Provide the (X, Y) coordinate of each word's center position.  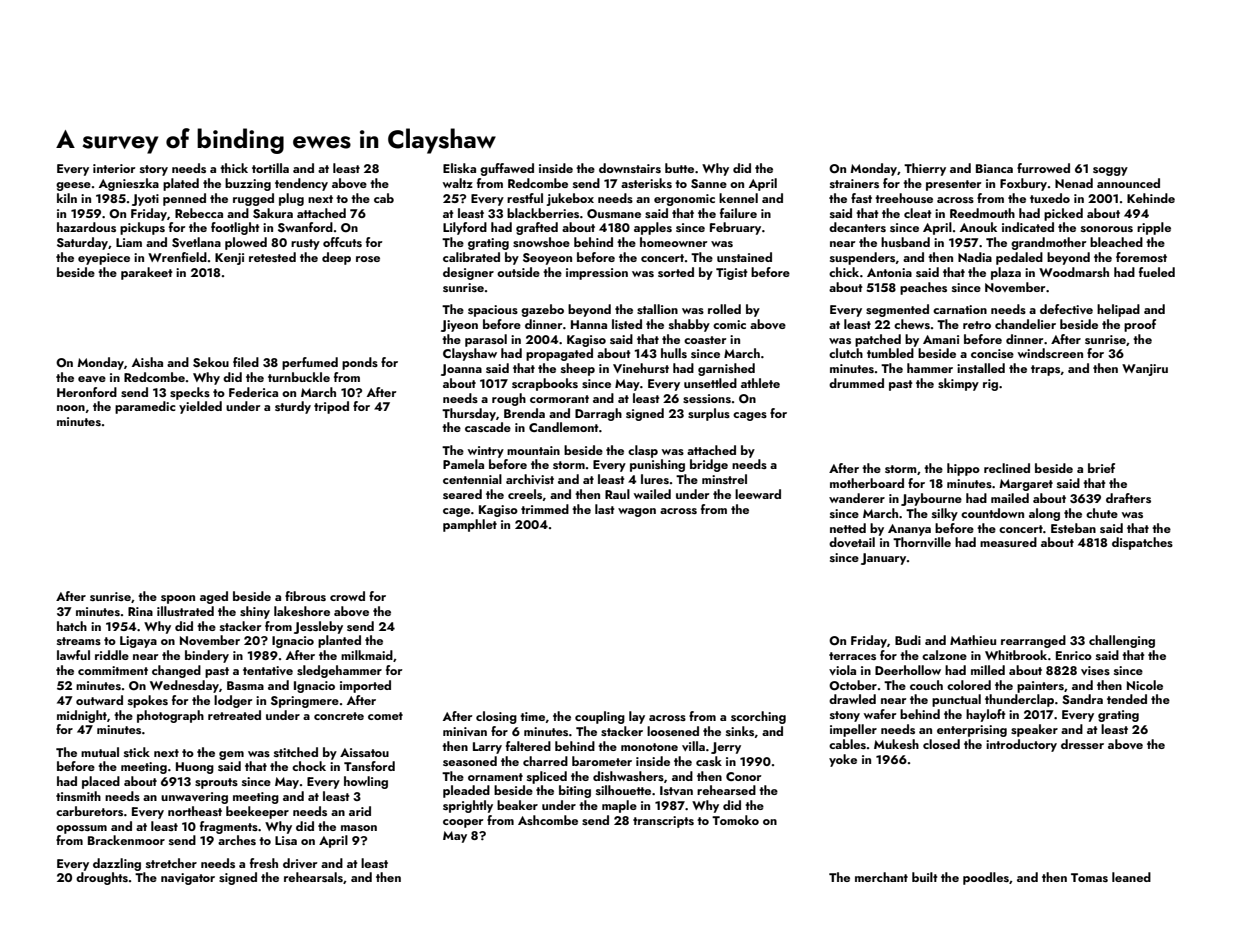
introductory (1021, 745)
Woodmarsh (1074, 272)
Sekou (211, 362)
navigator (188, 879)
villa (693, 746)
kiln (67, 198)
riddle (112, 655)
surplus (709, 414)
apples (653, 228)
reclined (1007, 468)
